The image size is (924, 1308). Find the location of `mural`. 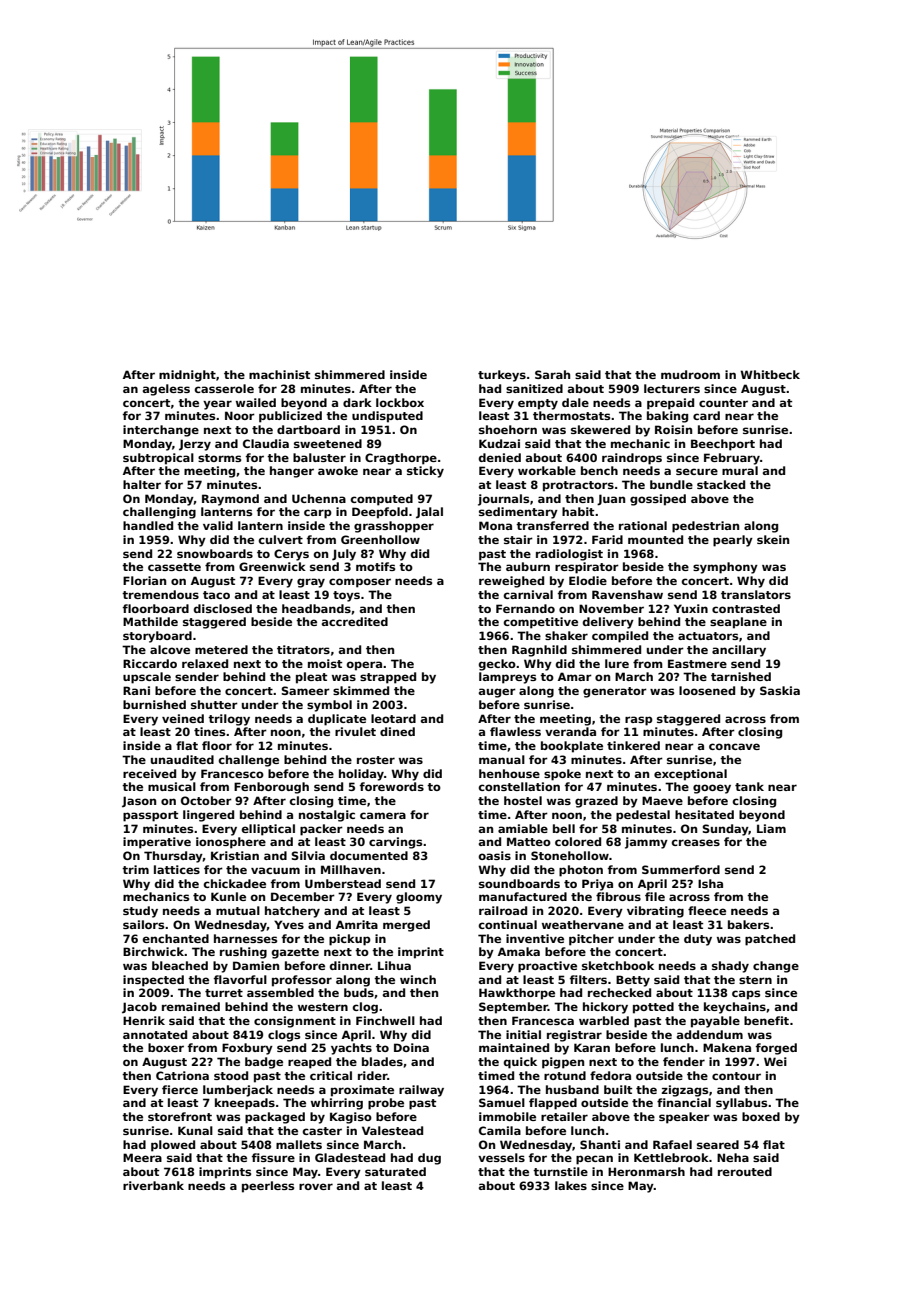

mural is located at coordinates (740, 470).
